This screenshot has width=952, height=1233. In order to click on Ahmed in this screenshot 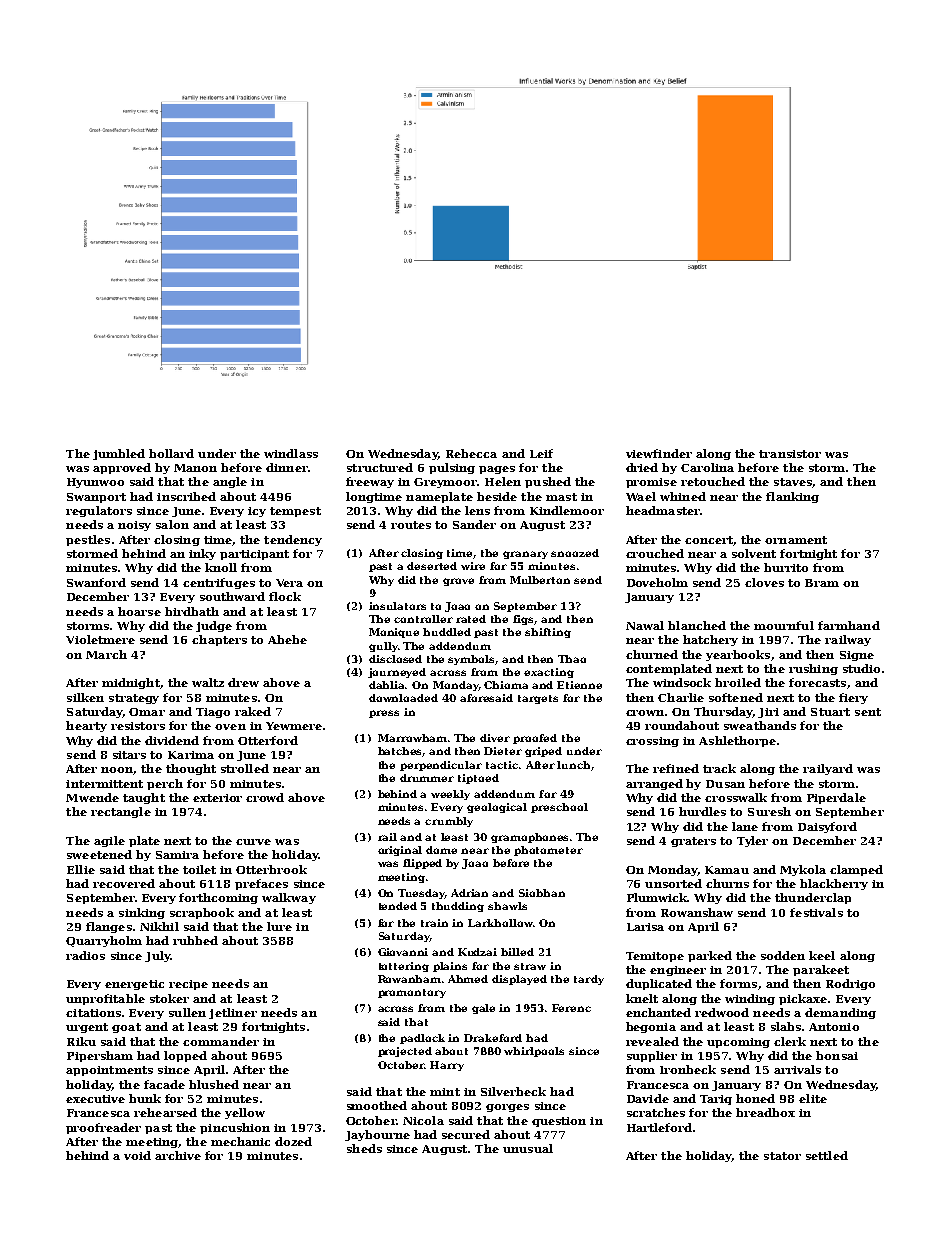, I will do `click(468, 979)`.
